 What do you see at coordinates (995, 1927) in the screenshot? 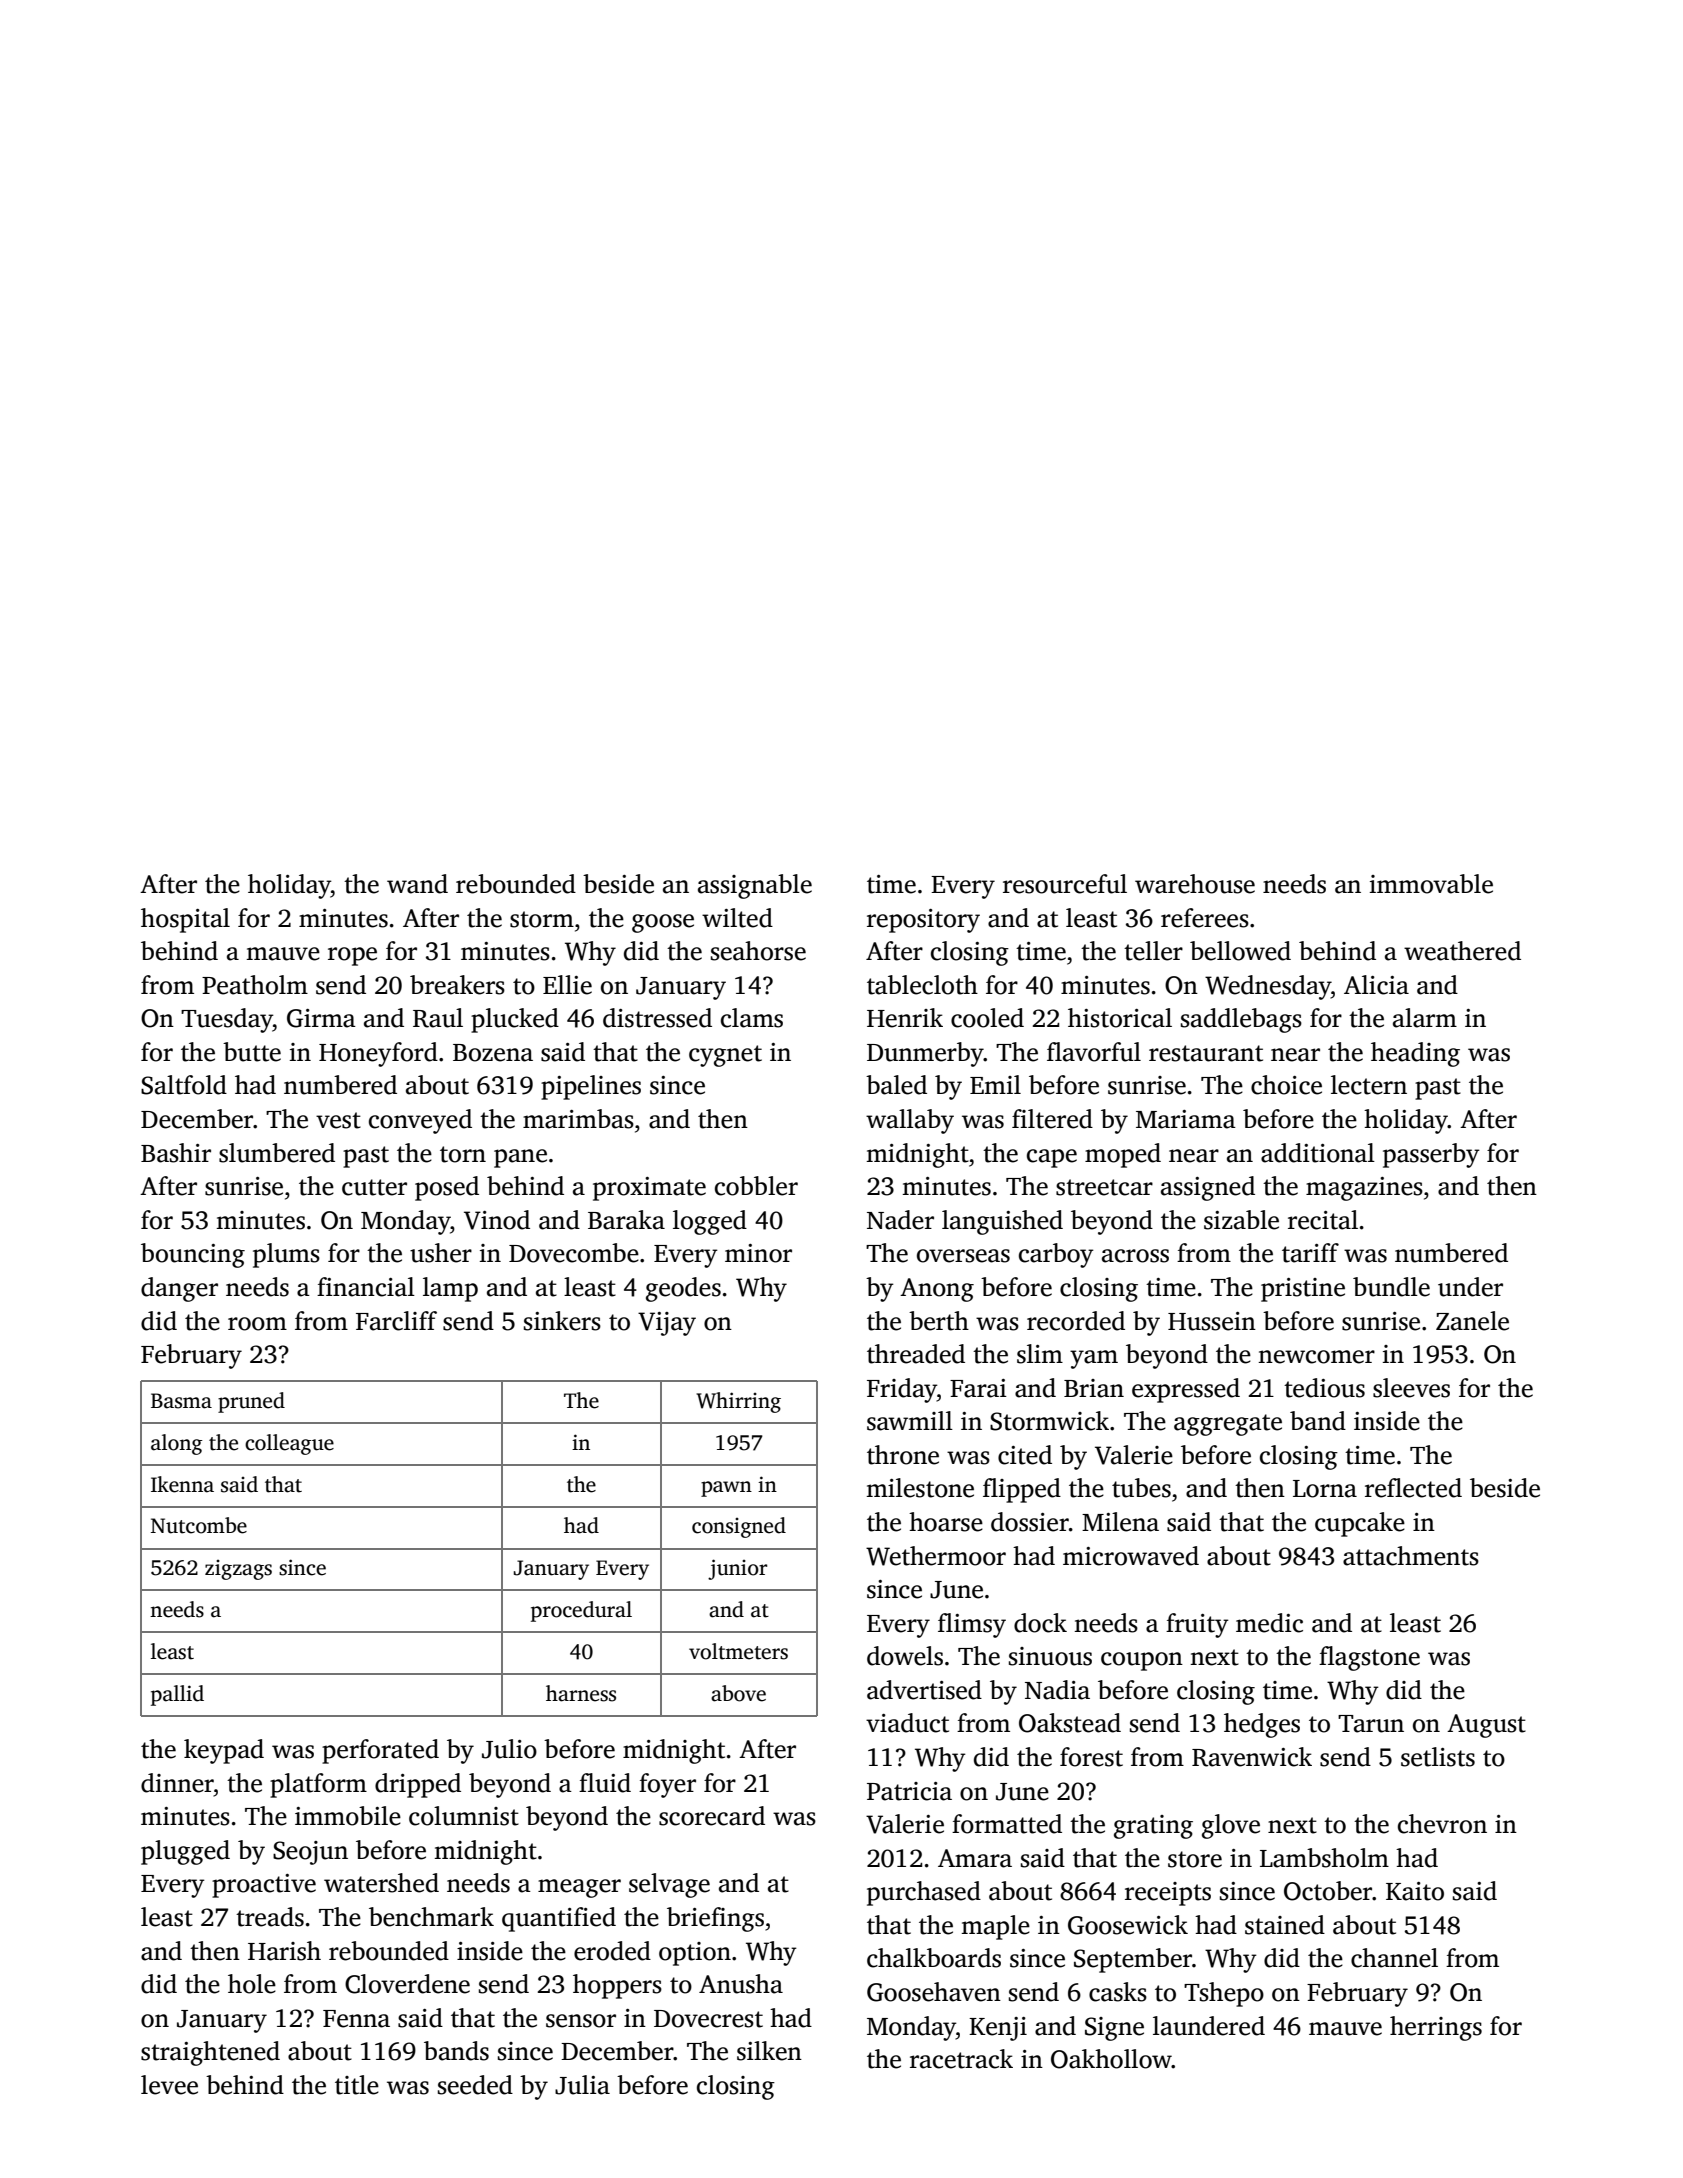
I see `maple` at bounding box center [995, 1927].
